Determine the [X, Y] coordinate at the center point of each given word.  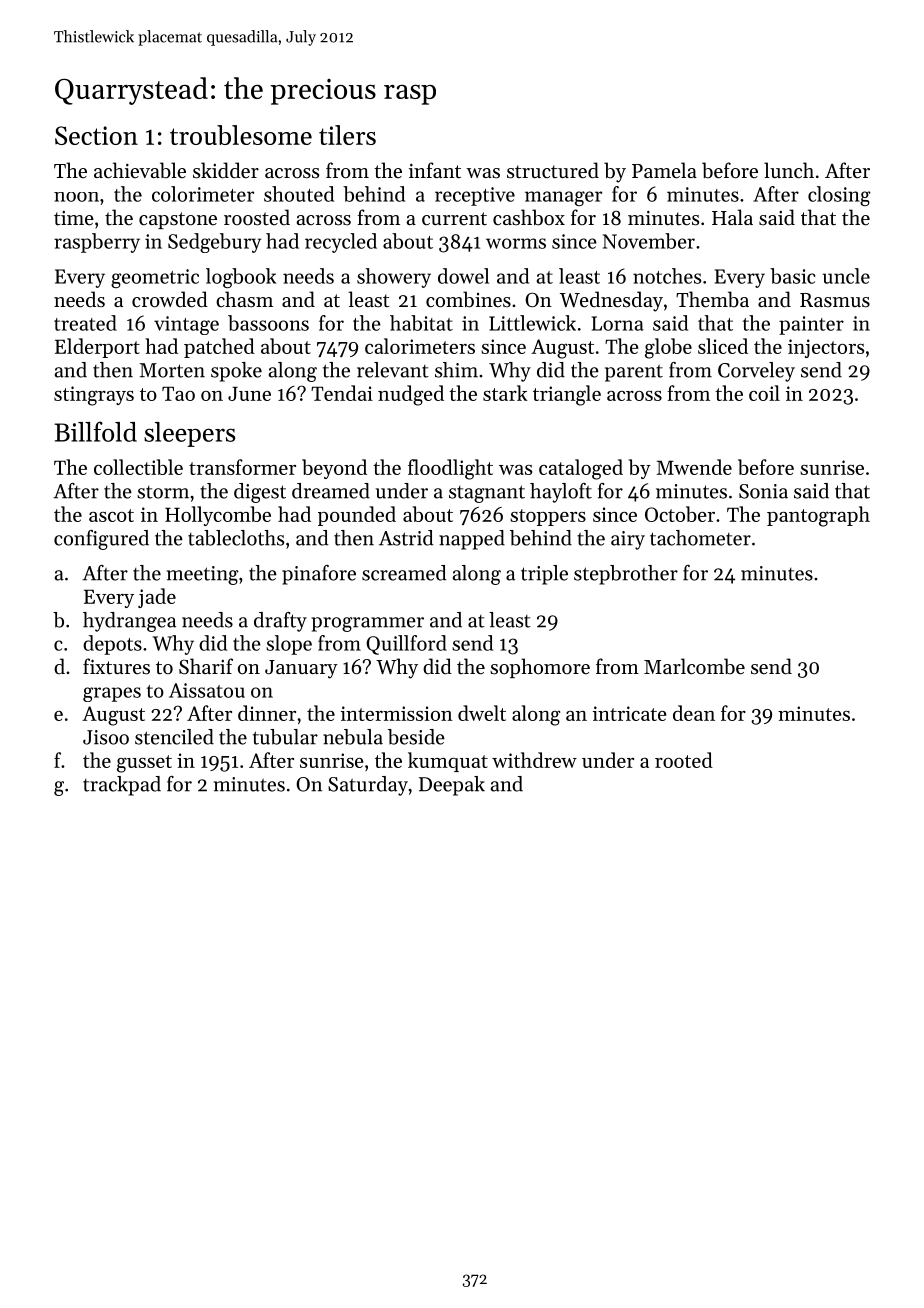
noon [76, 197]
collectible [138, 467]
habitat [421, 323]
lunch [789, 170]
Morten [172, 370]
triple [544, 575]
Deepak [452, 786]
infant [435, 170]
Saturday [368, 786]
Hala [732, 217]
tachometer [700, 538]
